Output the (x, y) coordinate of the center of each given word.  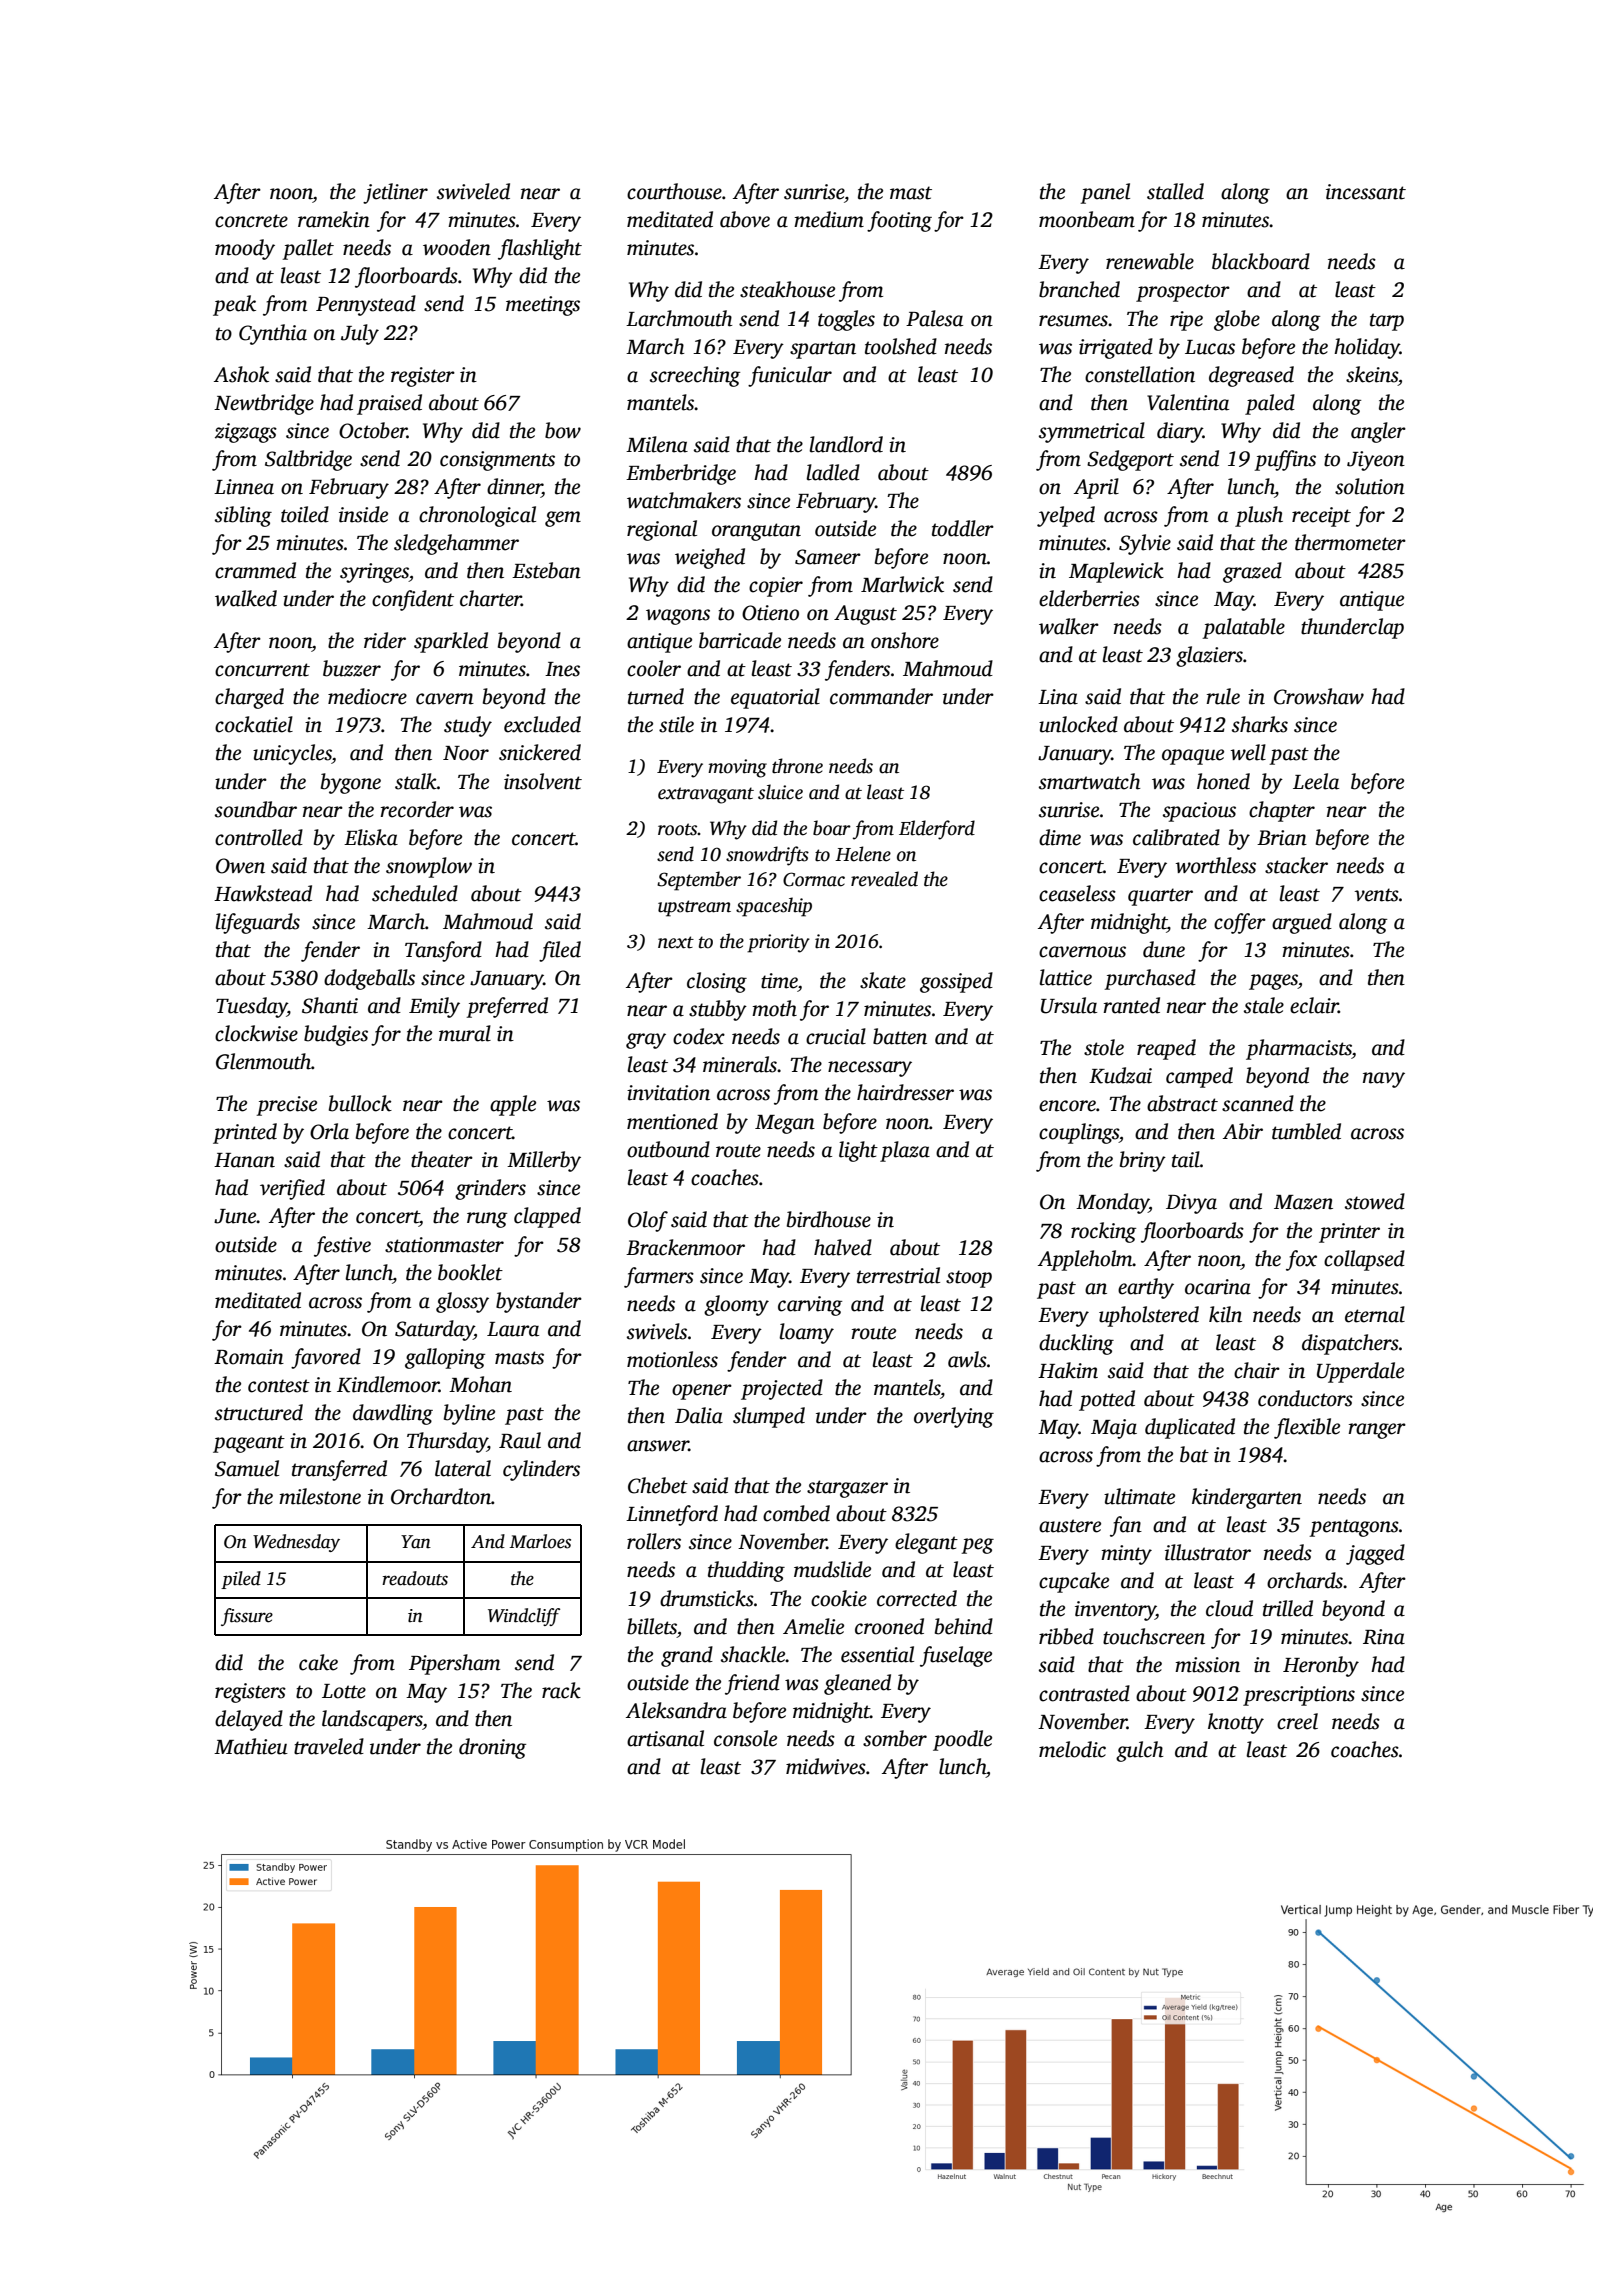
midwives (826, 1766)
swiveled (473, 191)
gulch (1139, 1751)
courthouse (674, 191)
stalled (1175, 191)
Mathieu (251, 1746)
